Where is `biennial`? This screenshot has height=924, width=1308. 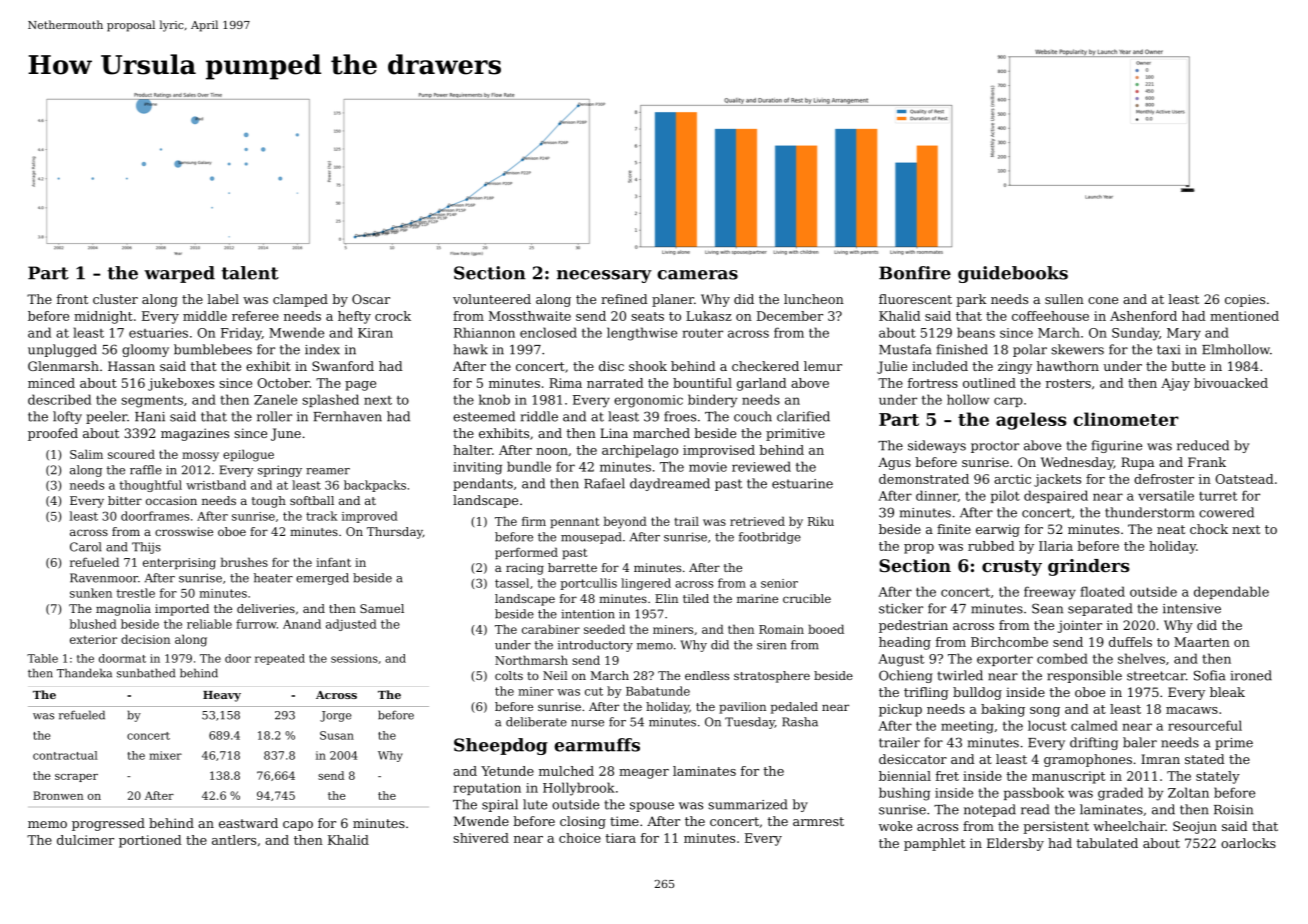 biennial is located at coordinates (905, 776).
